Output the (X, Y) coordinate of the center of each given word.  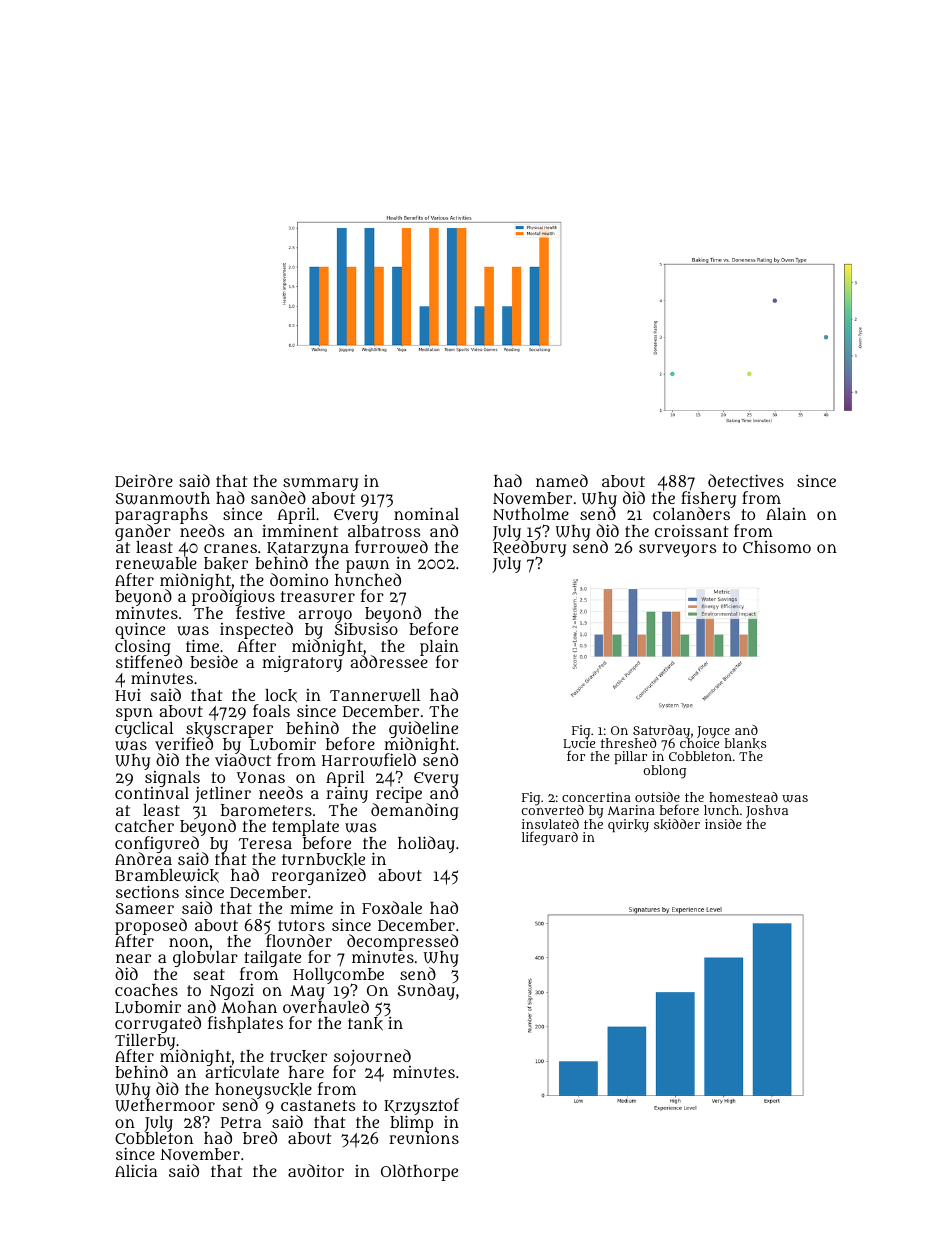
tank (365, 1024)
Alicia (136, 1170)
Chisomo (777, 547)
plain (439, 648)
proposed (151, 926)
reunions (424, 1138)
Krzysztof (421, 1107)
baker (226, 563)
